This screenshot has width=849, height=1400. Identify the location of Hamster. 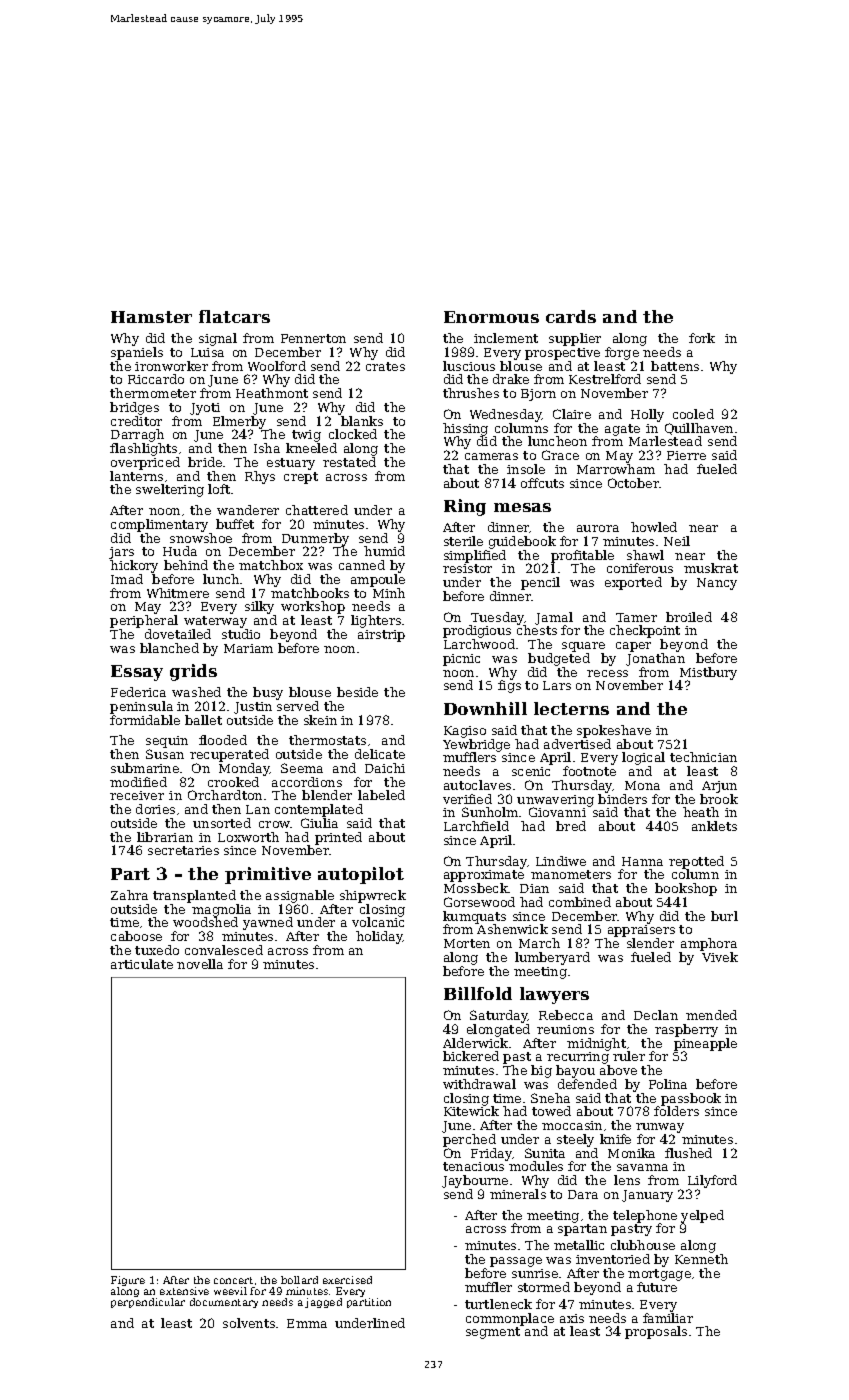
(151, 317).
